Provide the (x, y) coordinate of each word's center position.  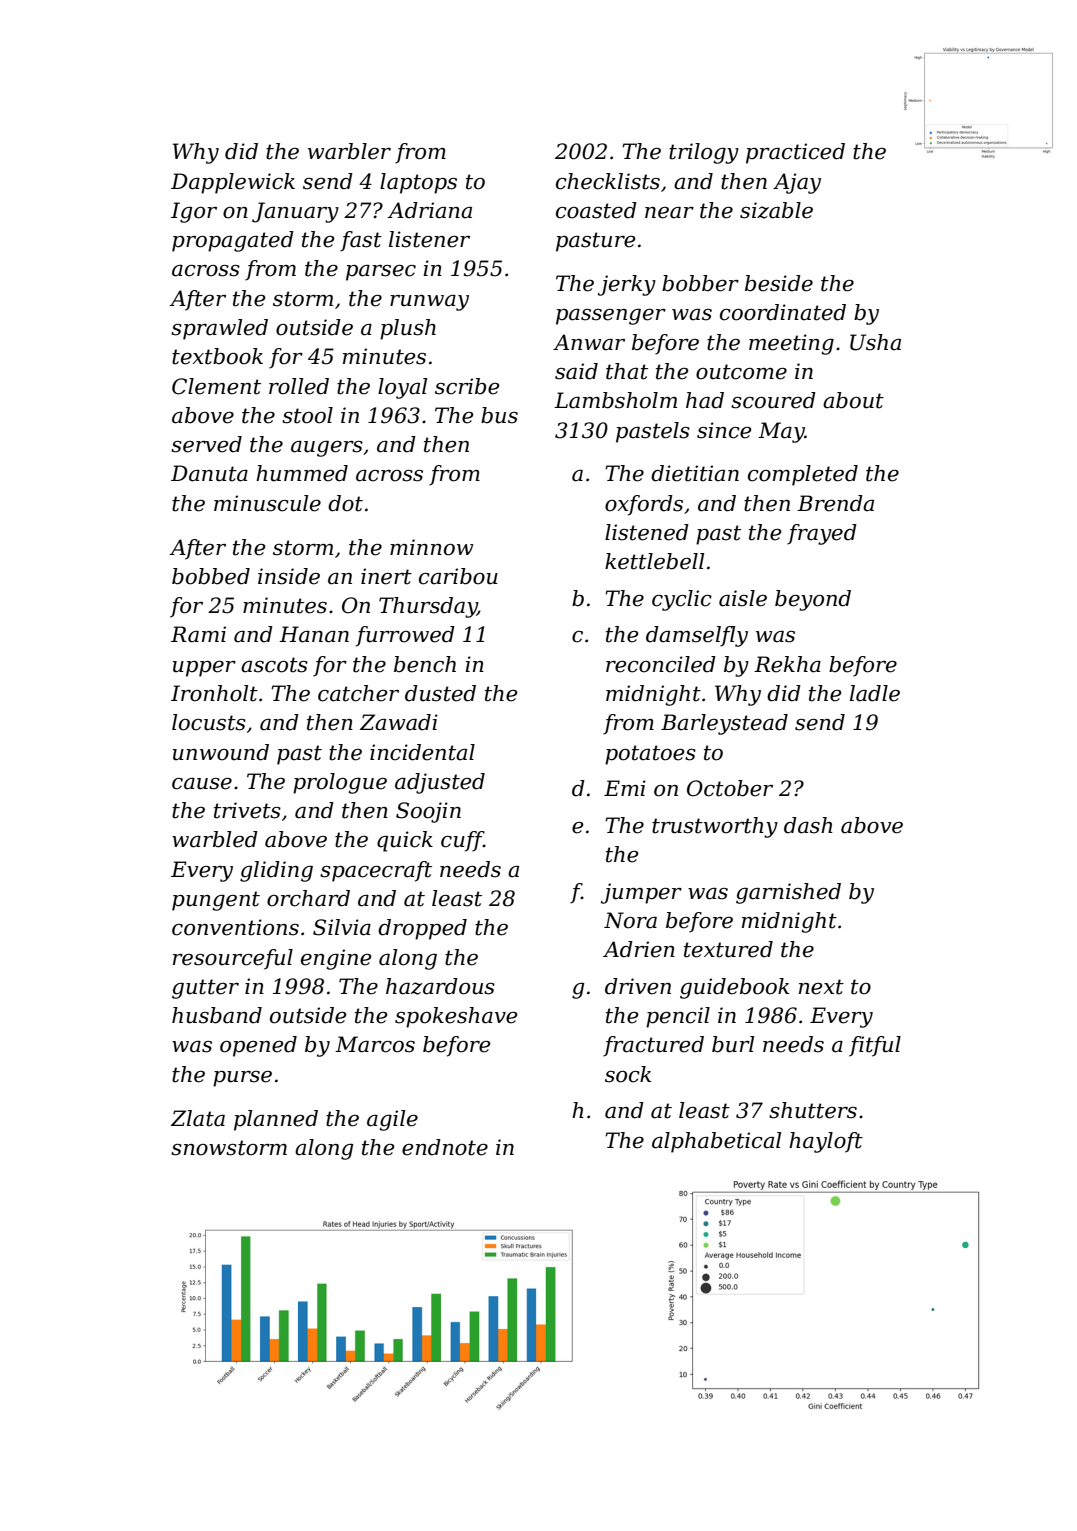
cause (202, 784)
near (669, 213)
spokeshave (456, 1017)
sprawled (219, 329)
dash (808, 825)
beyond (813, 600)
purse (242, 1079)
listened (647, 532)
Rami (198, 634)
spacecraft (376, 871)
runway (429, 303)
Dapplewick (233, 183)
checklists (608, 181)
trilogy (704, 153)
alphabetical (716, 1142)
